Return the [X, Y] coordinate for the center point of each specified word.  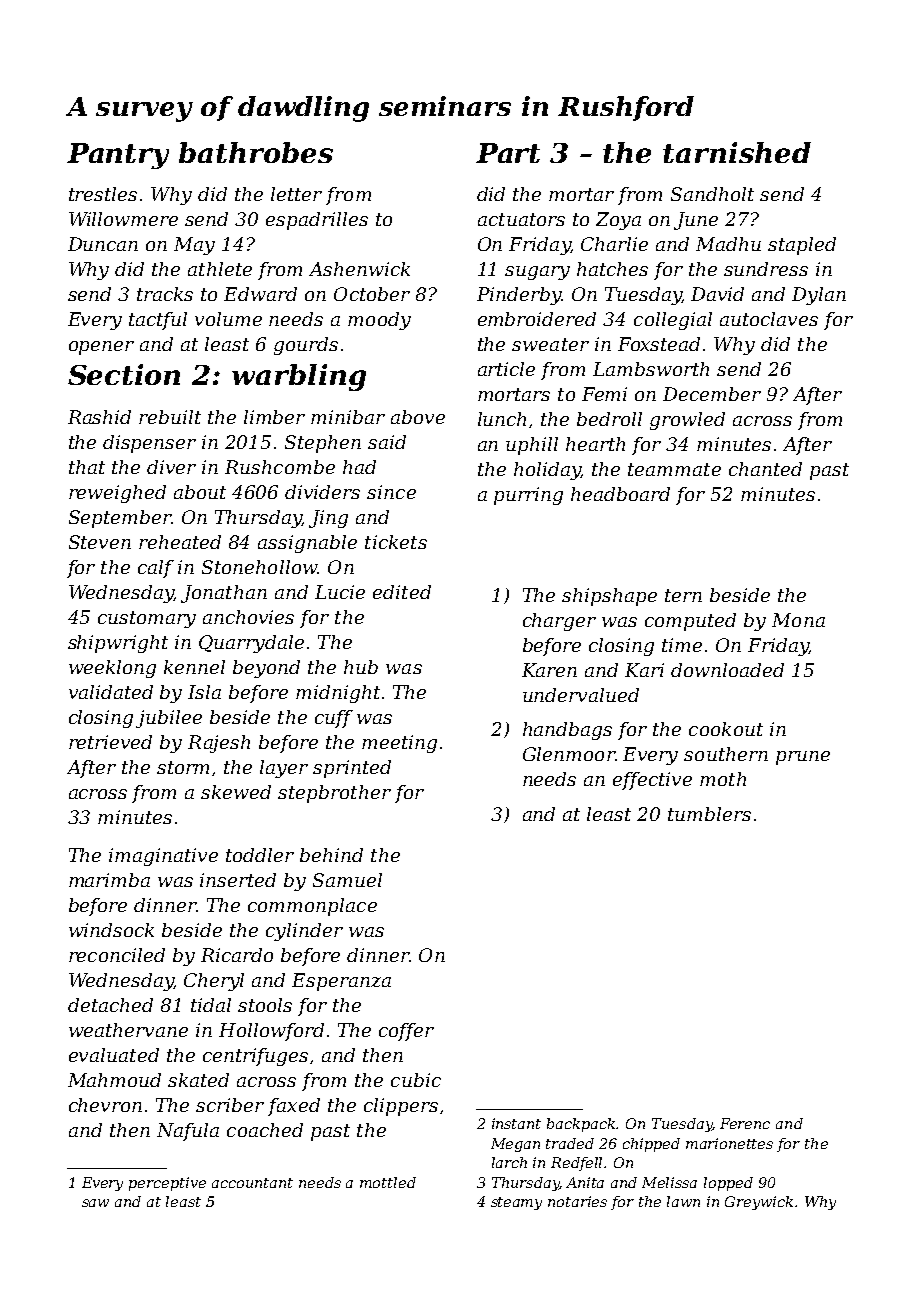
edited [402, 592]
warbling [299, 377]
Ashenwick [359, 269]
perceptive [167, 1184]
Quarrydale [251, 644]
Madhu [728, 244]
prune [803, 758]
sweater [550, 344]
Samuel [347, 880]
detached [110, 1005]
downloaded [727, 670]
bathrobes [256, 152]
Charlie [614, 244]
